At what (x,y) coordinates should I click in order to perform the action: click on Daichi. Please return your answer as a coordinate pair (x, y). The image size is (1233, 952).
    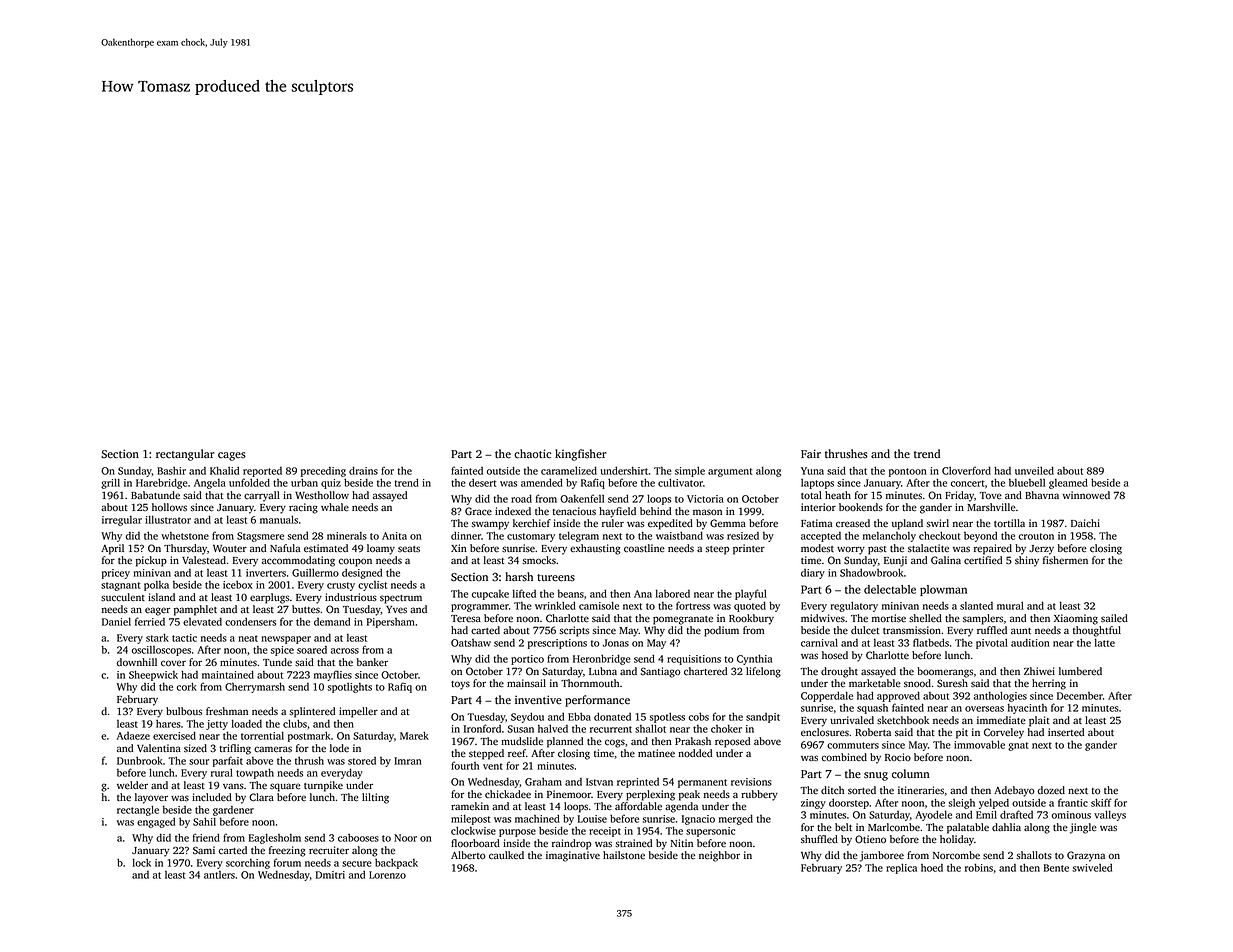
    Looking at the image, I should click on (1085, 523).
